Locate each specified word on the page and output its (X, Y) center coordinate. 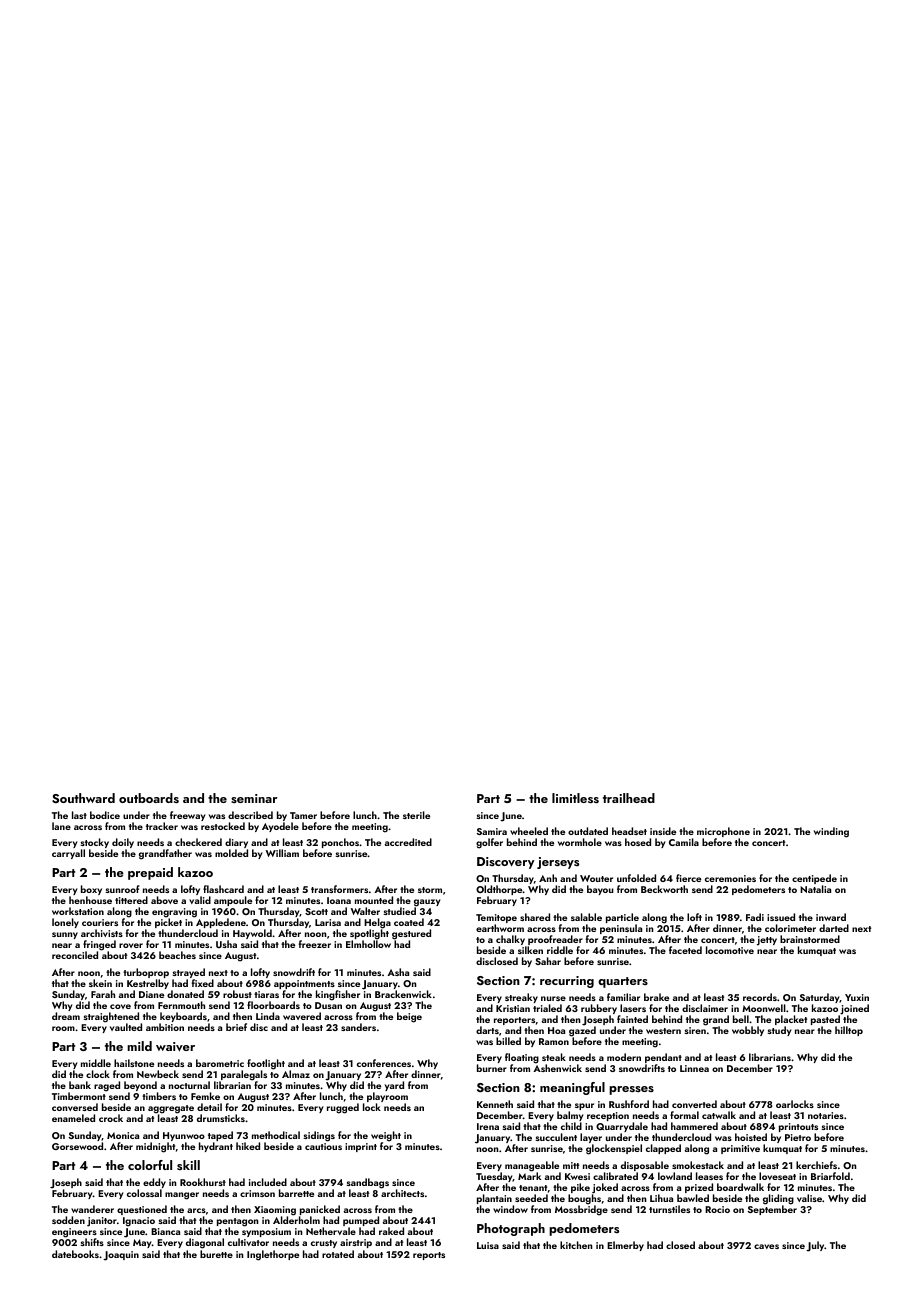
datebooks (75, 1254)
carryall (68, 854)
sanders (358, 1027)
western (663, 1031)
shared (535, 917)
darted (834, 928)
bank (80, 1085)
